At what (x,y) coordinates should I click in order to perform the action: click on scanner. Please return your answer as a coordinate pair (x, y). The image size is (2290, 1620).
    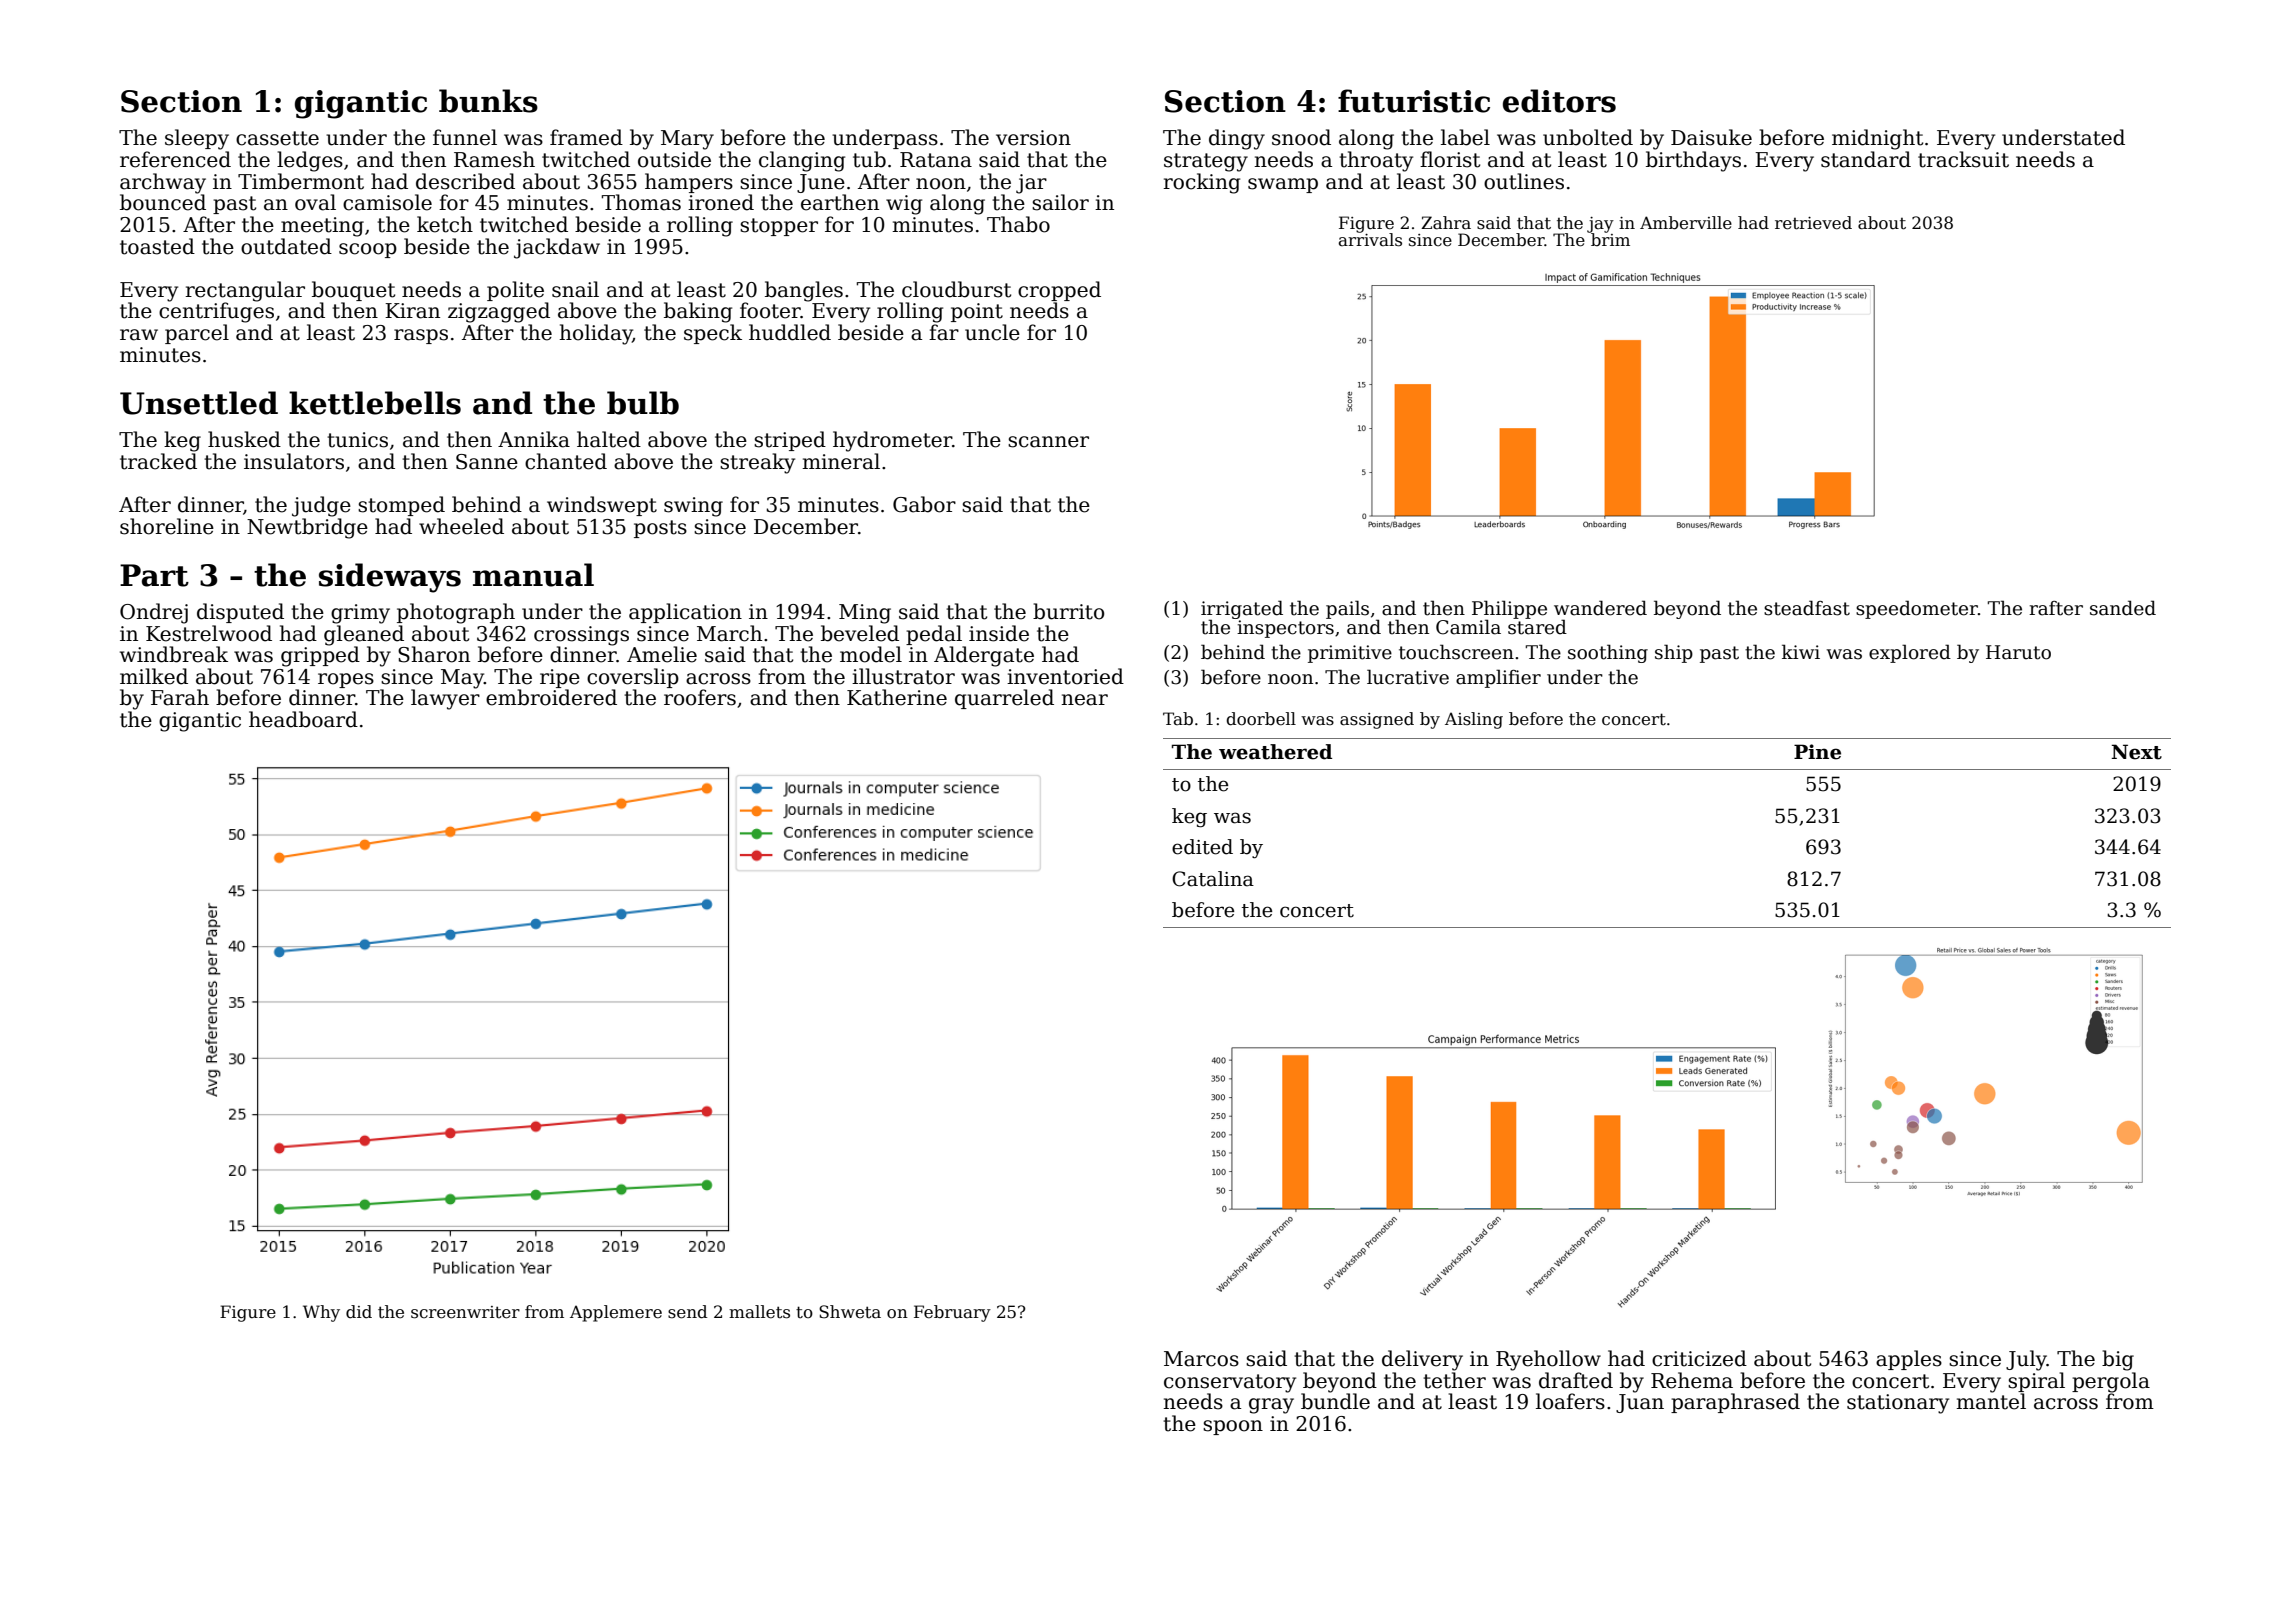
    Looking at the image, I should click on (1048, 442).
